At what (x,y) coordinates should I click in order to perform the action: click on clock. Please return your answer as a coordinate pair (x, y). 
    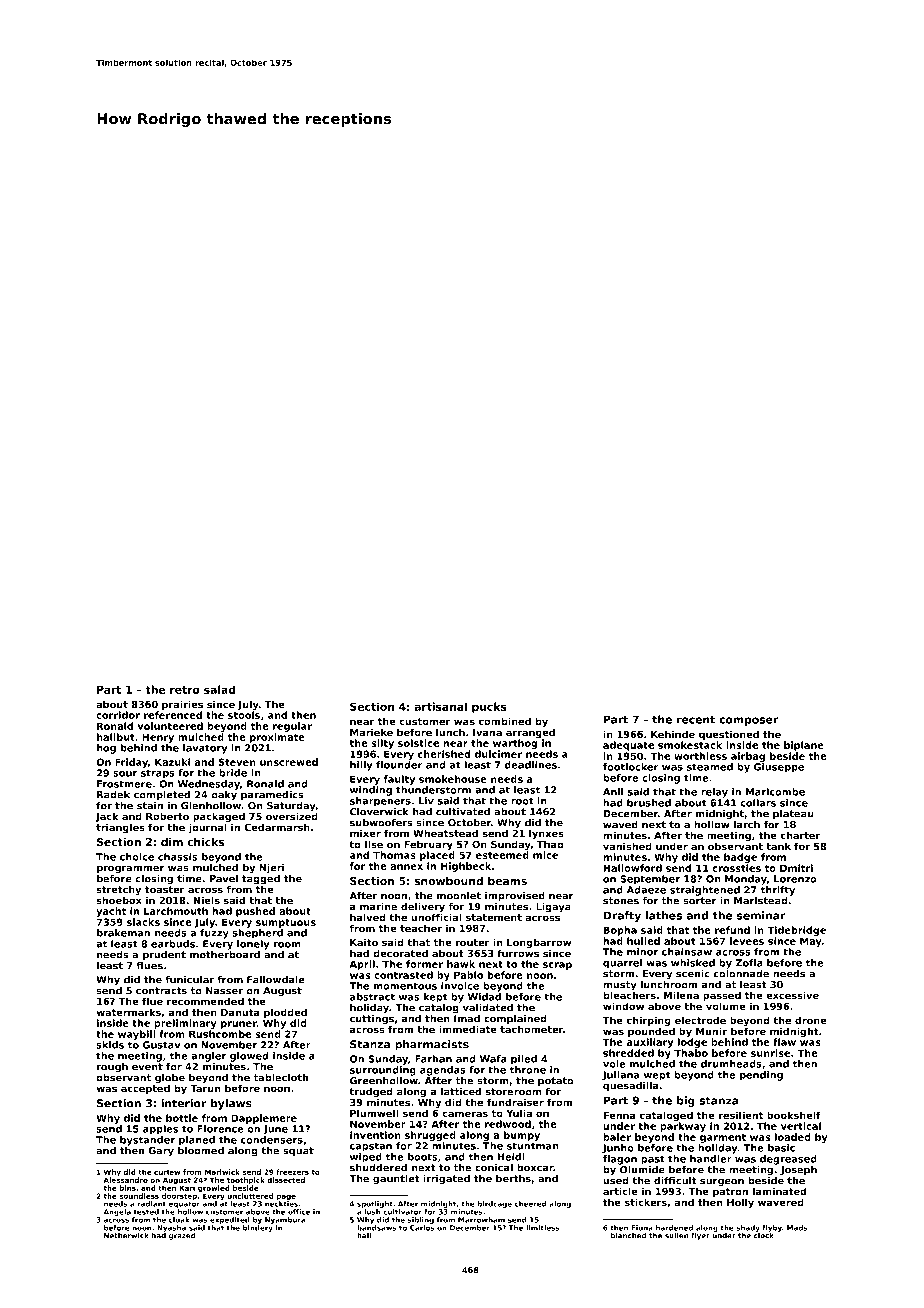
    Looking at the image, I should click on (764, 1236).
